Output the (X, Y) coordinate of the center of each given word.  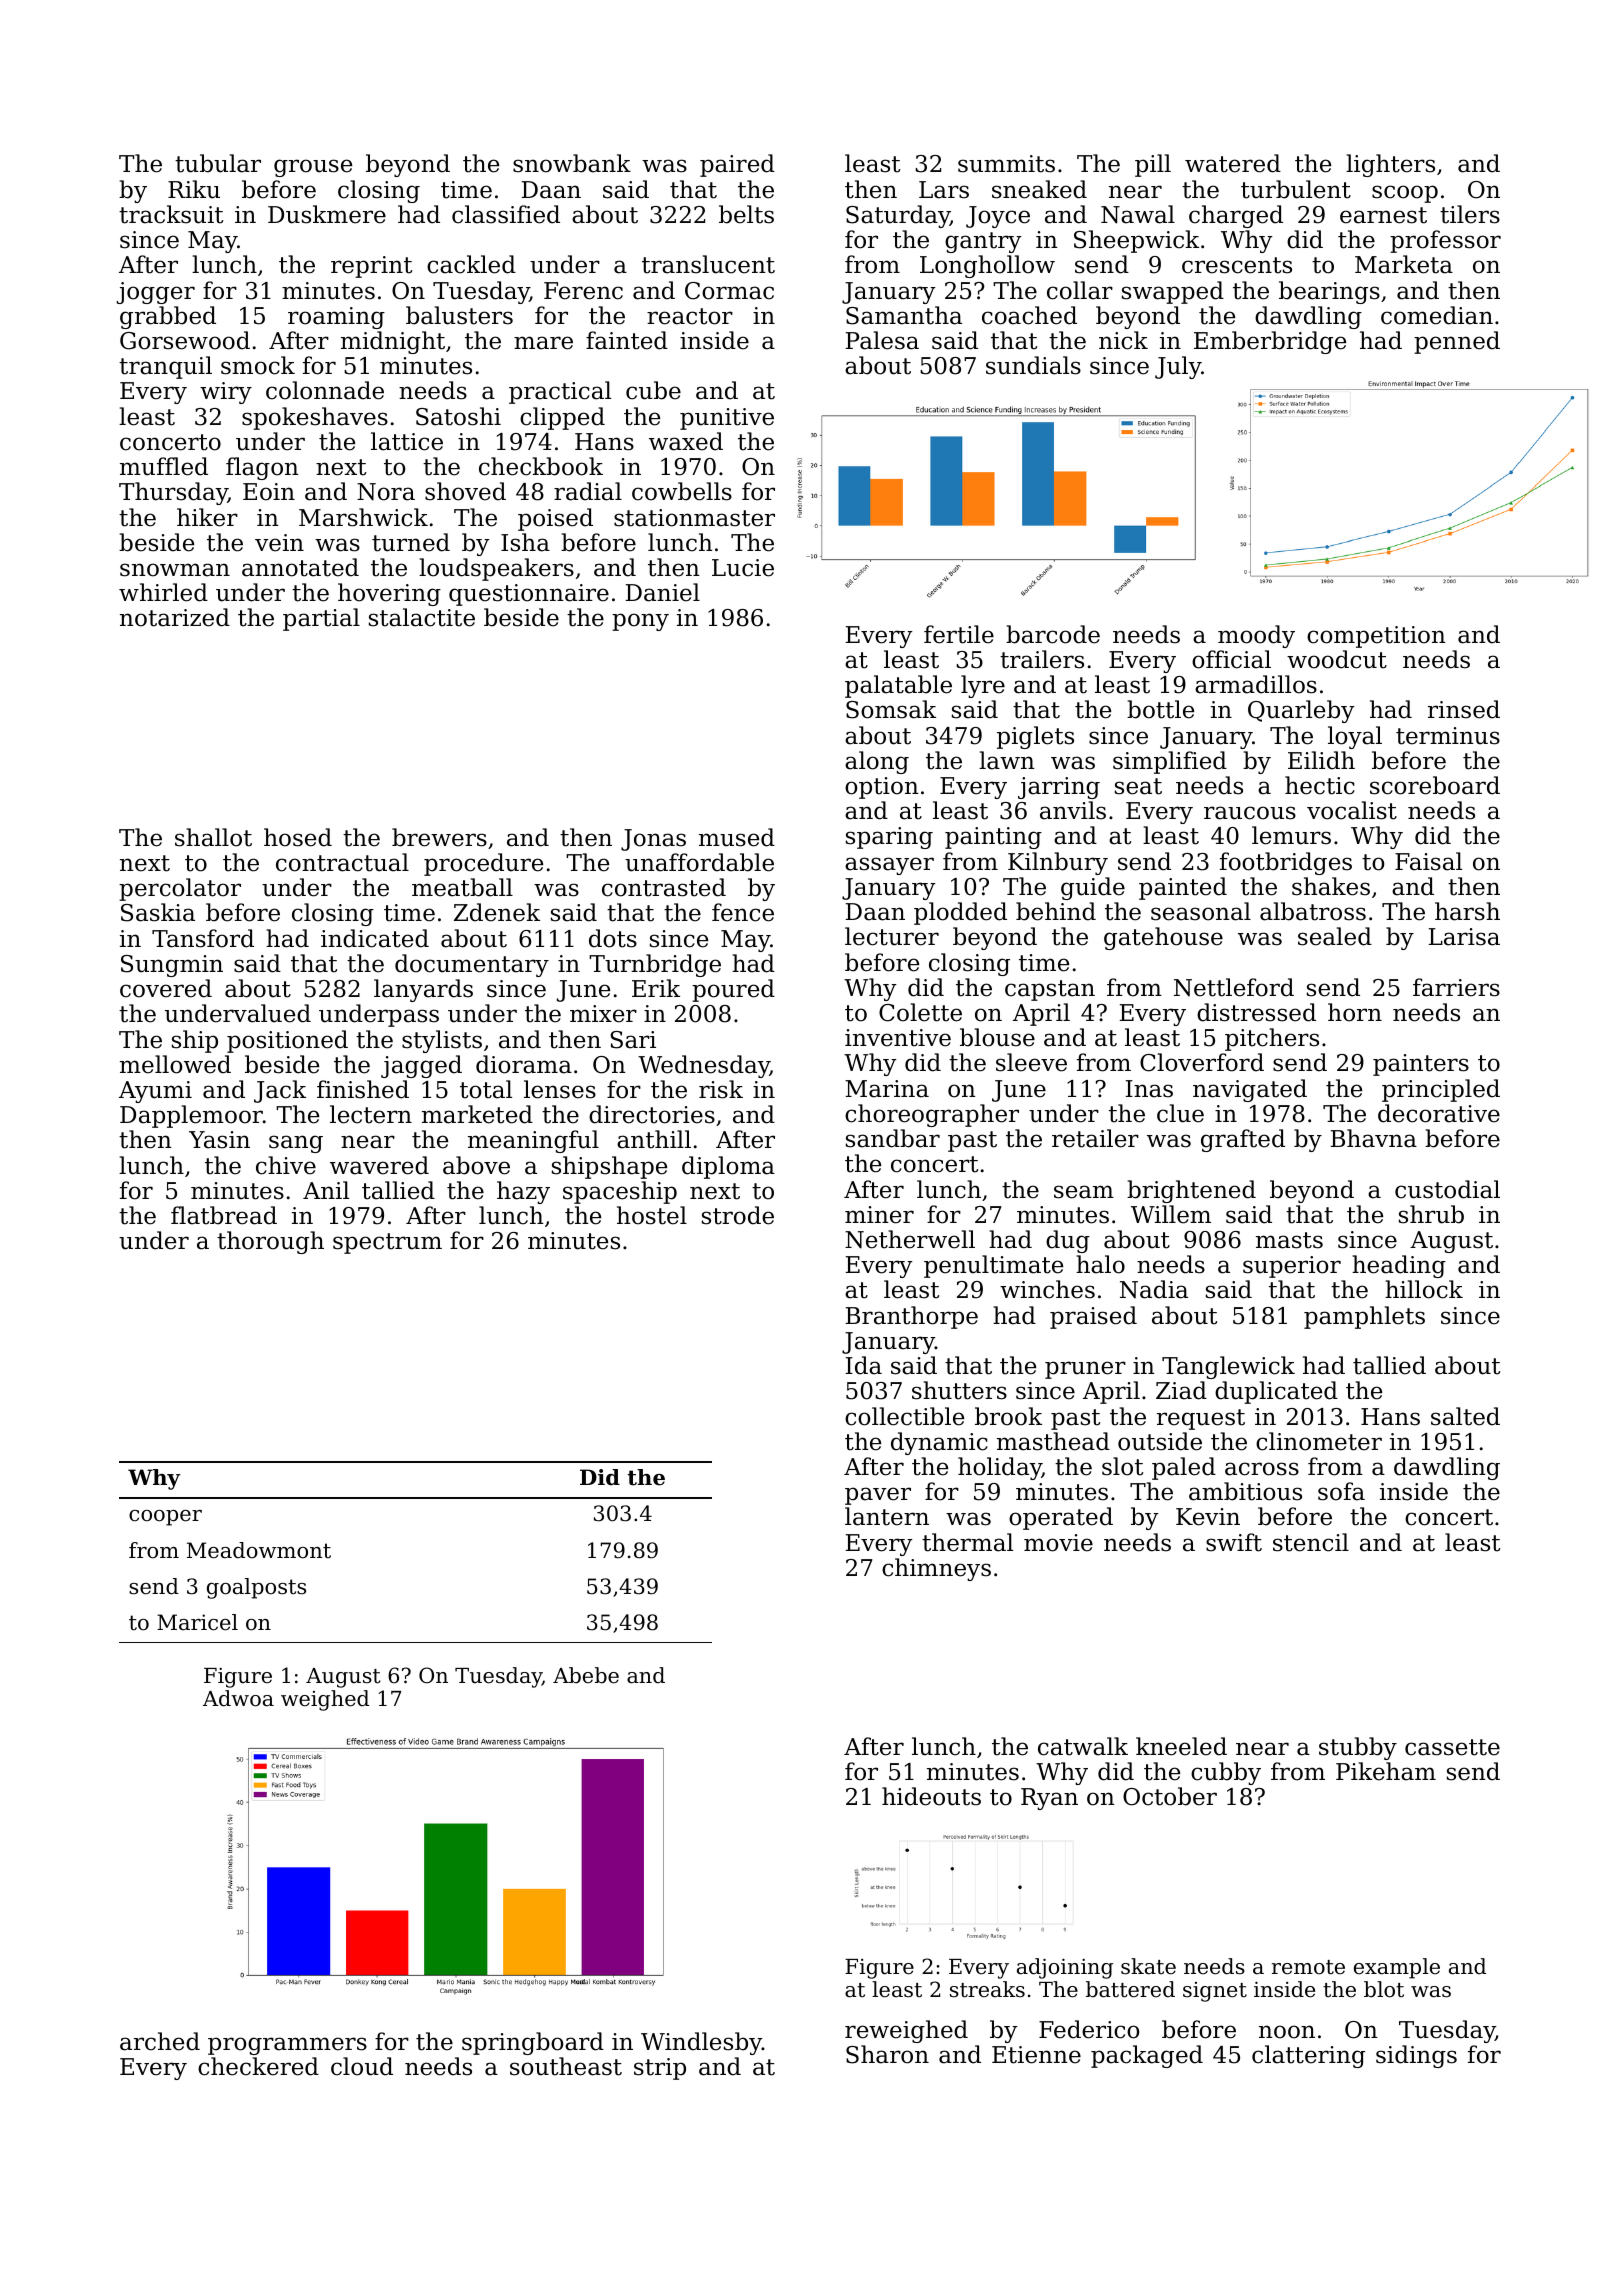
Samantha (904, 315)
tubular (218, 163)
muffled (164, 466)
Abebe (586, 1675)
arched (160, 2041)
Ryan (1049, 1799)
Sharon (887, 2054)
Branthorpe (912, 1317)
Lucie (743, 568)
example (1397, 1968)
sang (296, 1144)
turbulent (1296, 189)
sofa (1341, 1491)
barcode (1053, 634)
